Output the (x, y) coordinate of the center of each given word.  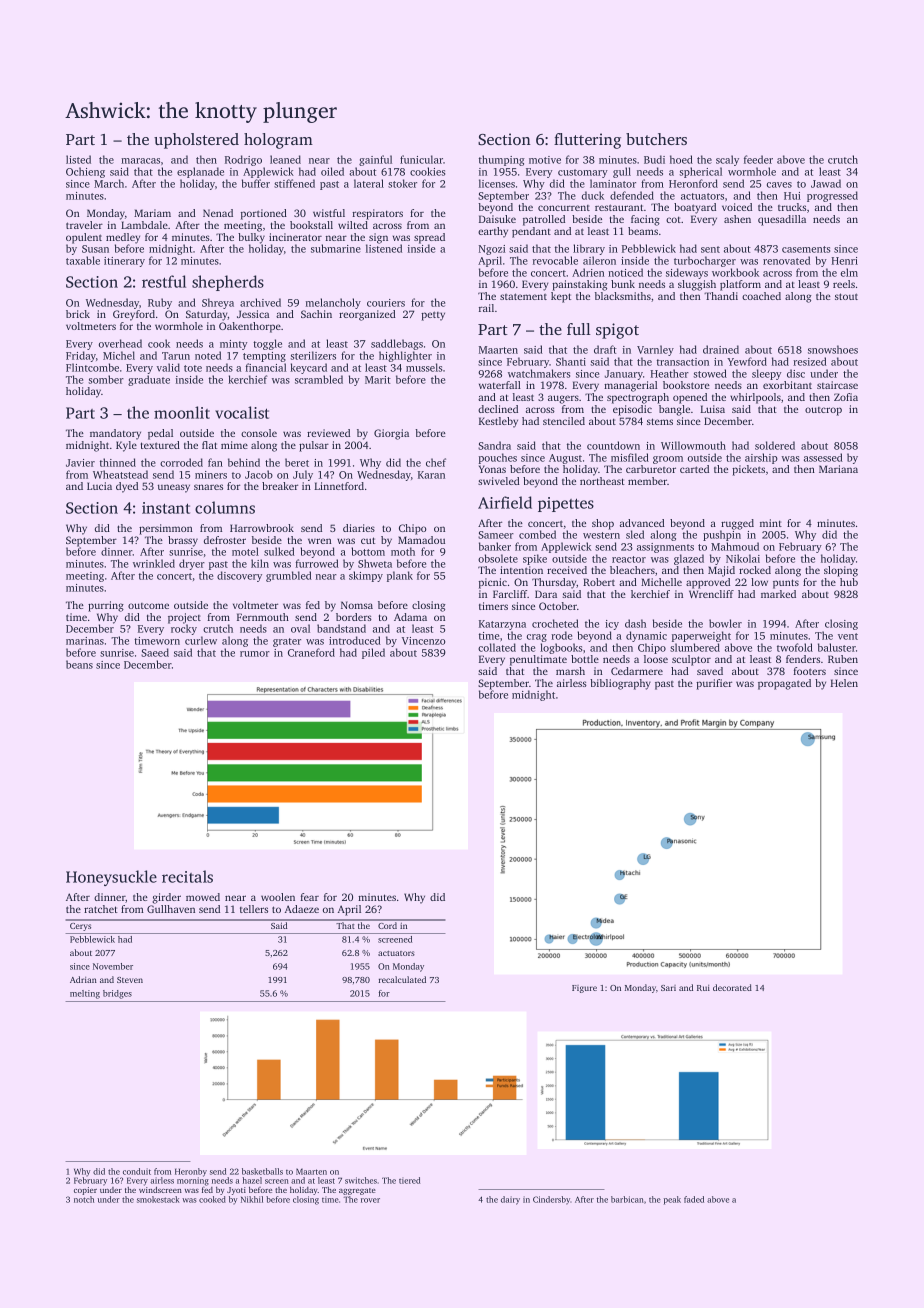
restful (164, 281)
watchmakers (539, 373)
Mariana (838, 469)
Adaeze (302, 909)
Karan (431, 475)
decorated (732, 987)
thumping (502, 160)
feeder (758, 159)
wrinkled (154, 563)
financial (266, 367)
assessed (823, 457)
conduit (137, 1171)
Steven (130, 980)
